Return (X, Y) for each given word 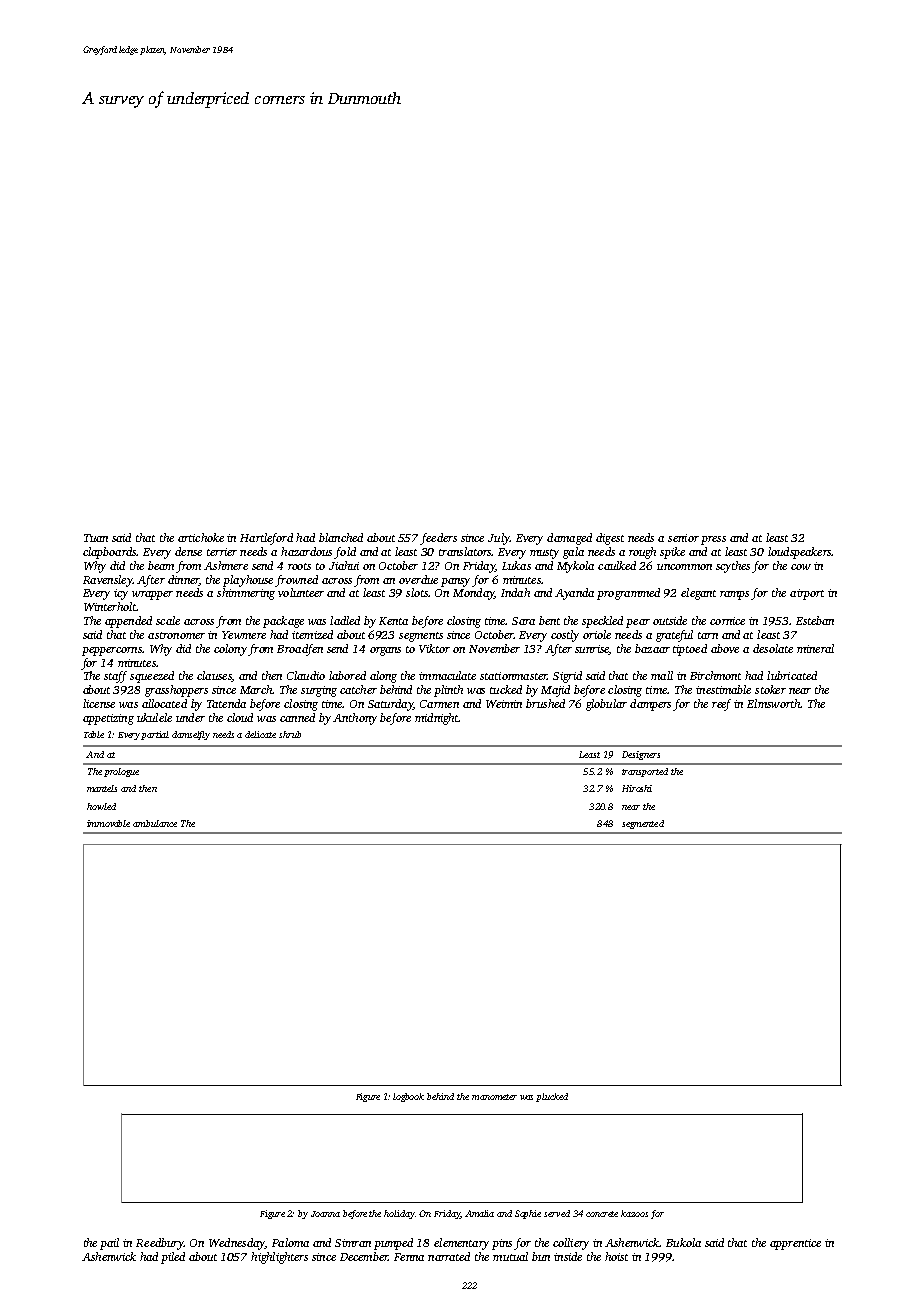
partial (155, 735)
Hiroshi (637, 788)
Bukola (683, 1242)
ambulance (155, 823)
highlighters (279, 1258)
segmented (643, 824)
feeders (438, 539)
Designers (641, 755)
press (713, 540)
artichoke (201, 537)
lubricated (792, 675)
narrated (449, 1256)
